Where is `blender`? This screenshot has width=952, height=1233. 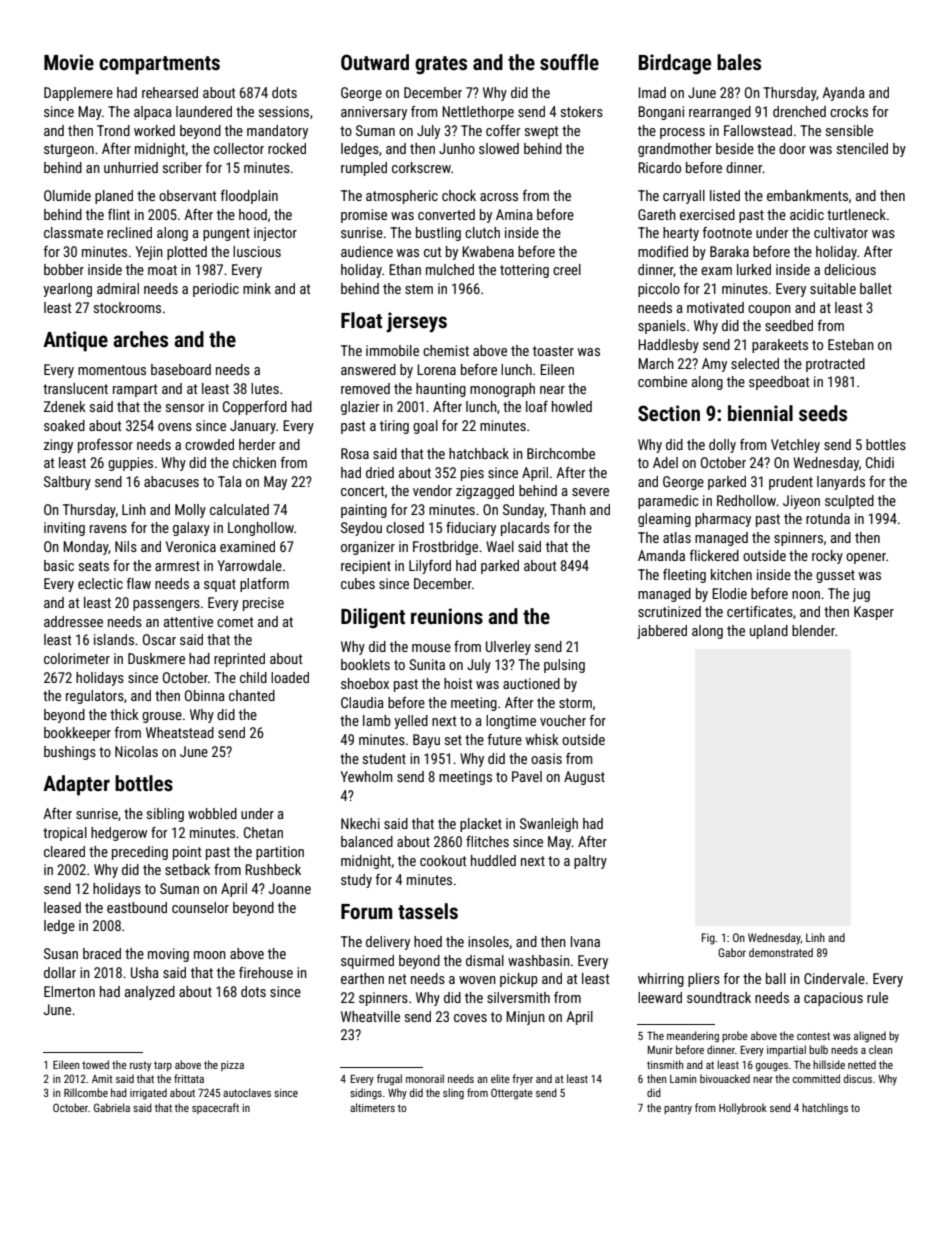
blender is located at coordinates (813, 630).
